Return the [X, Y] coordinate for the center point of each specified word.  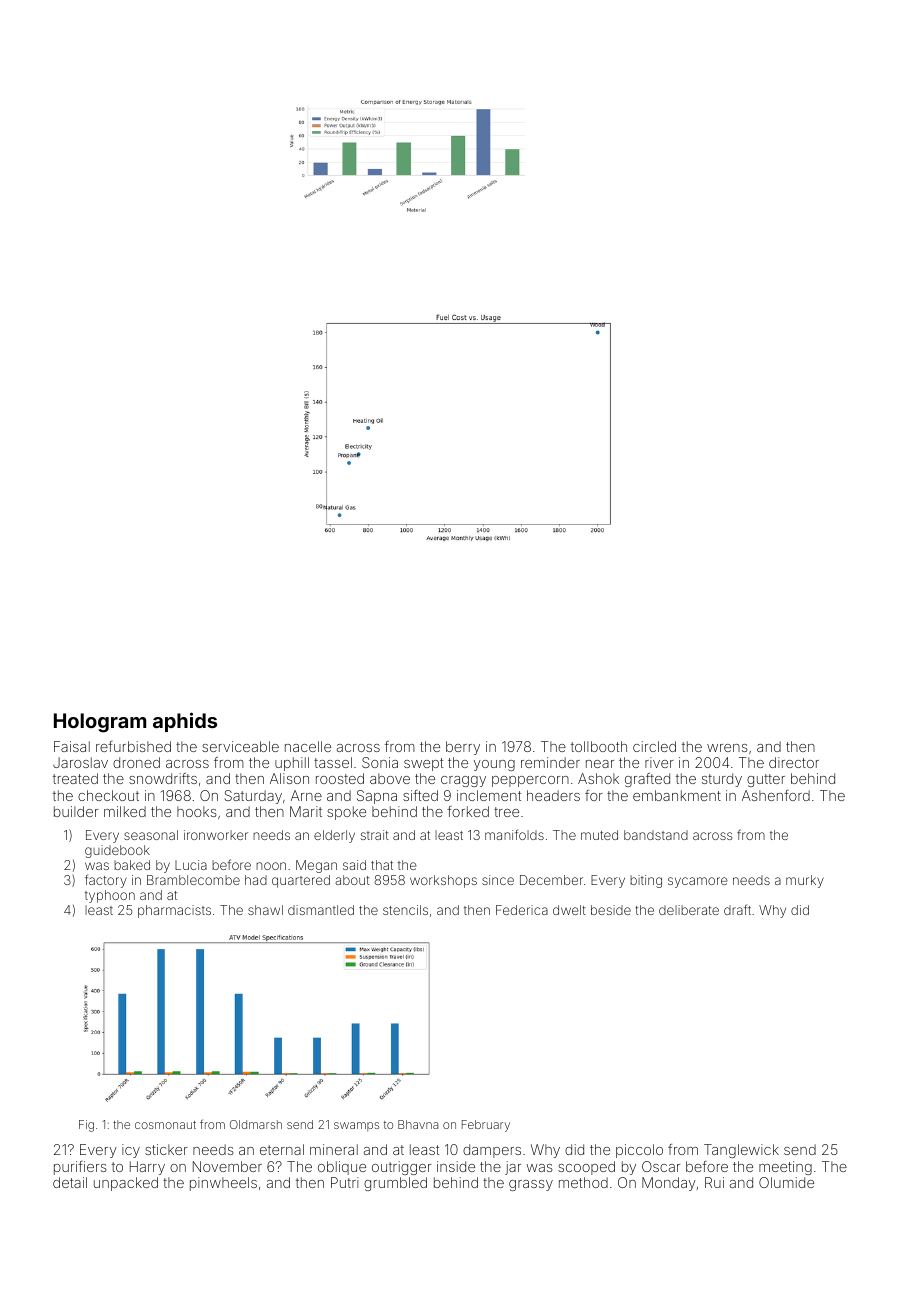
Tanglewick [741, 1151]
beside [611, 910]
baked [132, 865]
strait [375, 835]
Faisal [72, 746]
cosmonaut [165, 1125]
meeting [785, 1168]
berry [463, 748]
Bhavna [418, 1124]
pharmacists [174, 911]
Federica [522, 910]
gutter [766, 780]
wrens [727, 748]
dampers [492, 1151]
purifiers [80, 1168]
